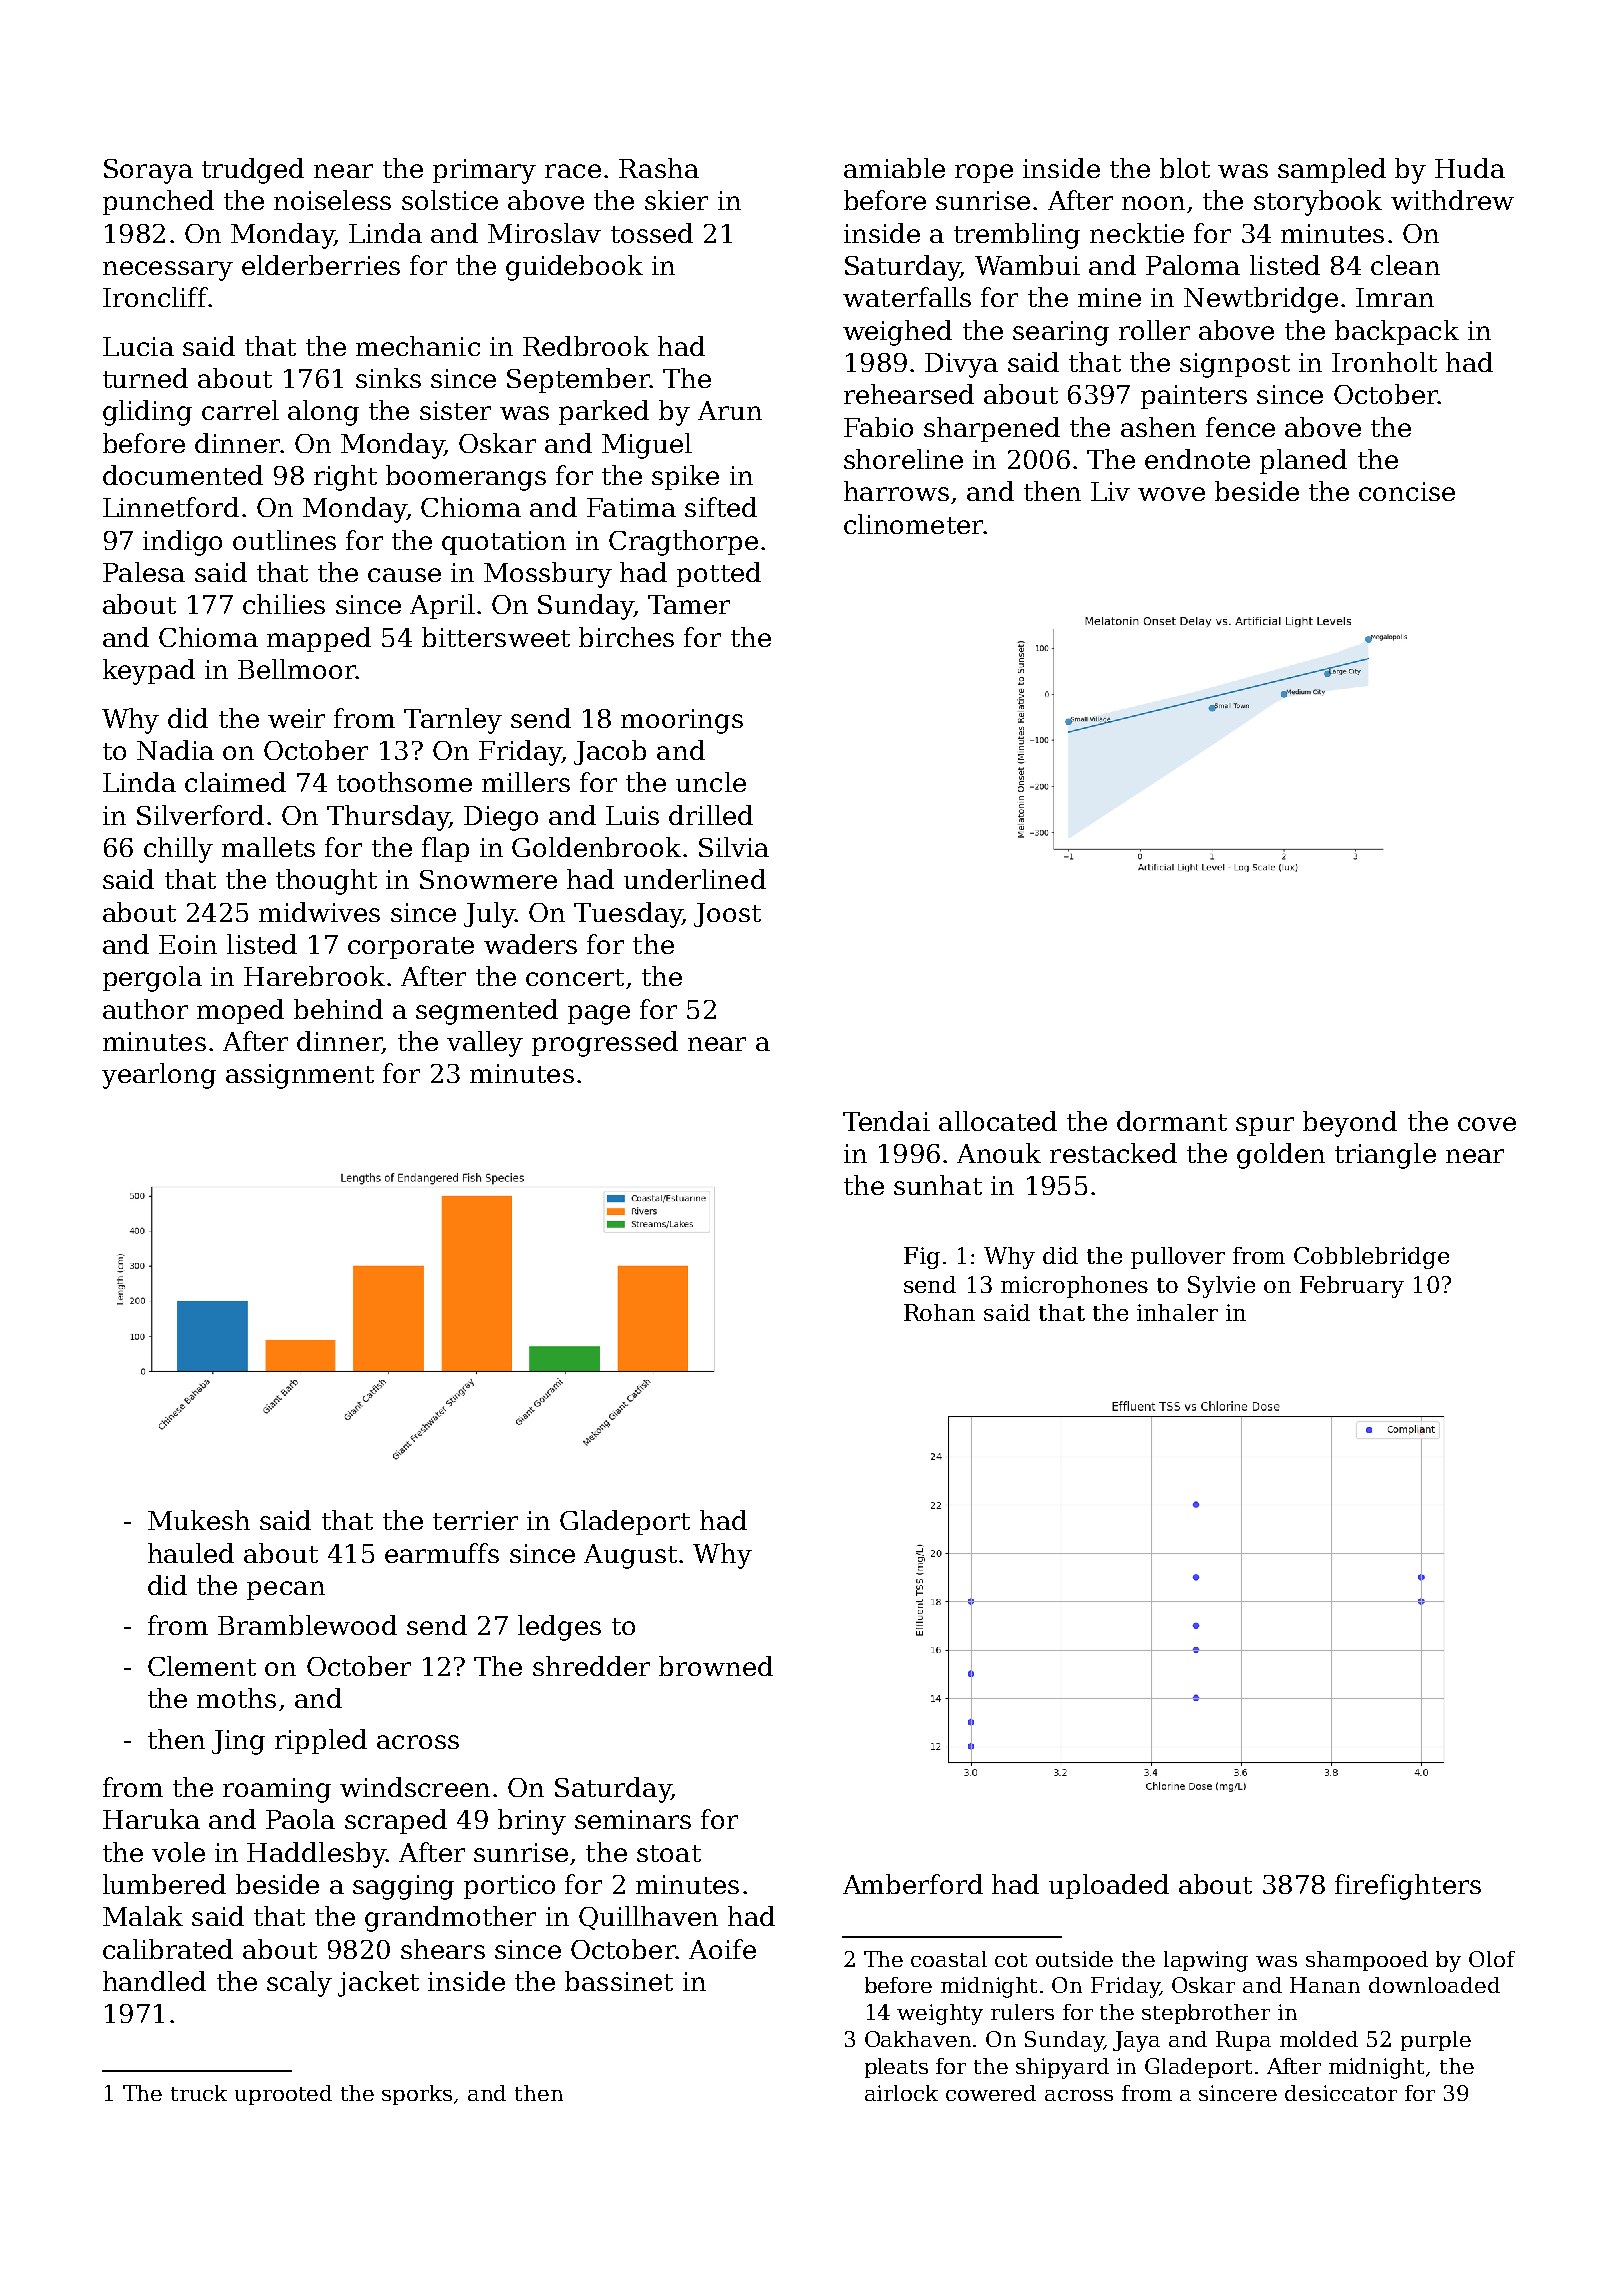 The image size is (1620, 2292). I want to click on valley, so click(485, 1044).
